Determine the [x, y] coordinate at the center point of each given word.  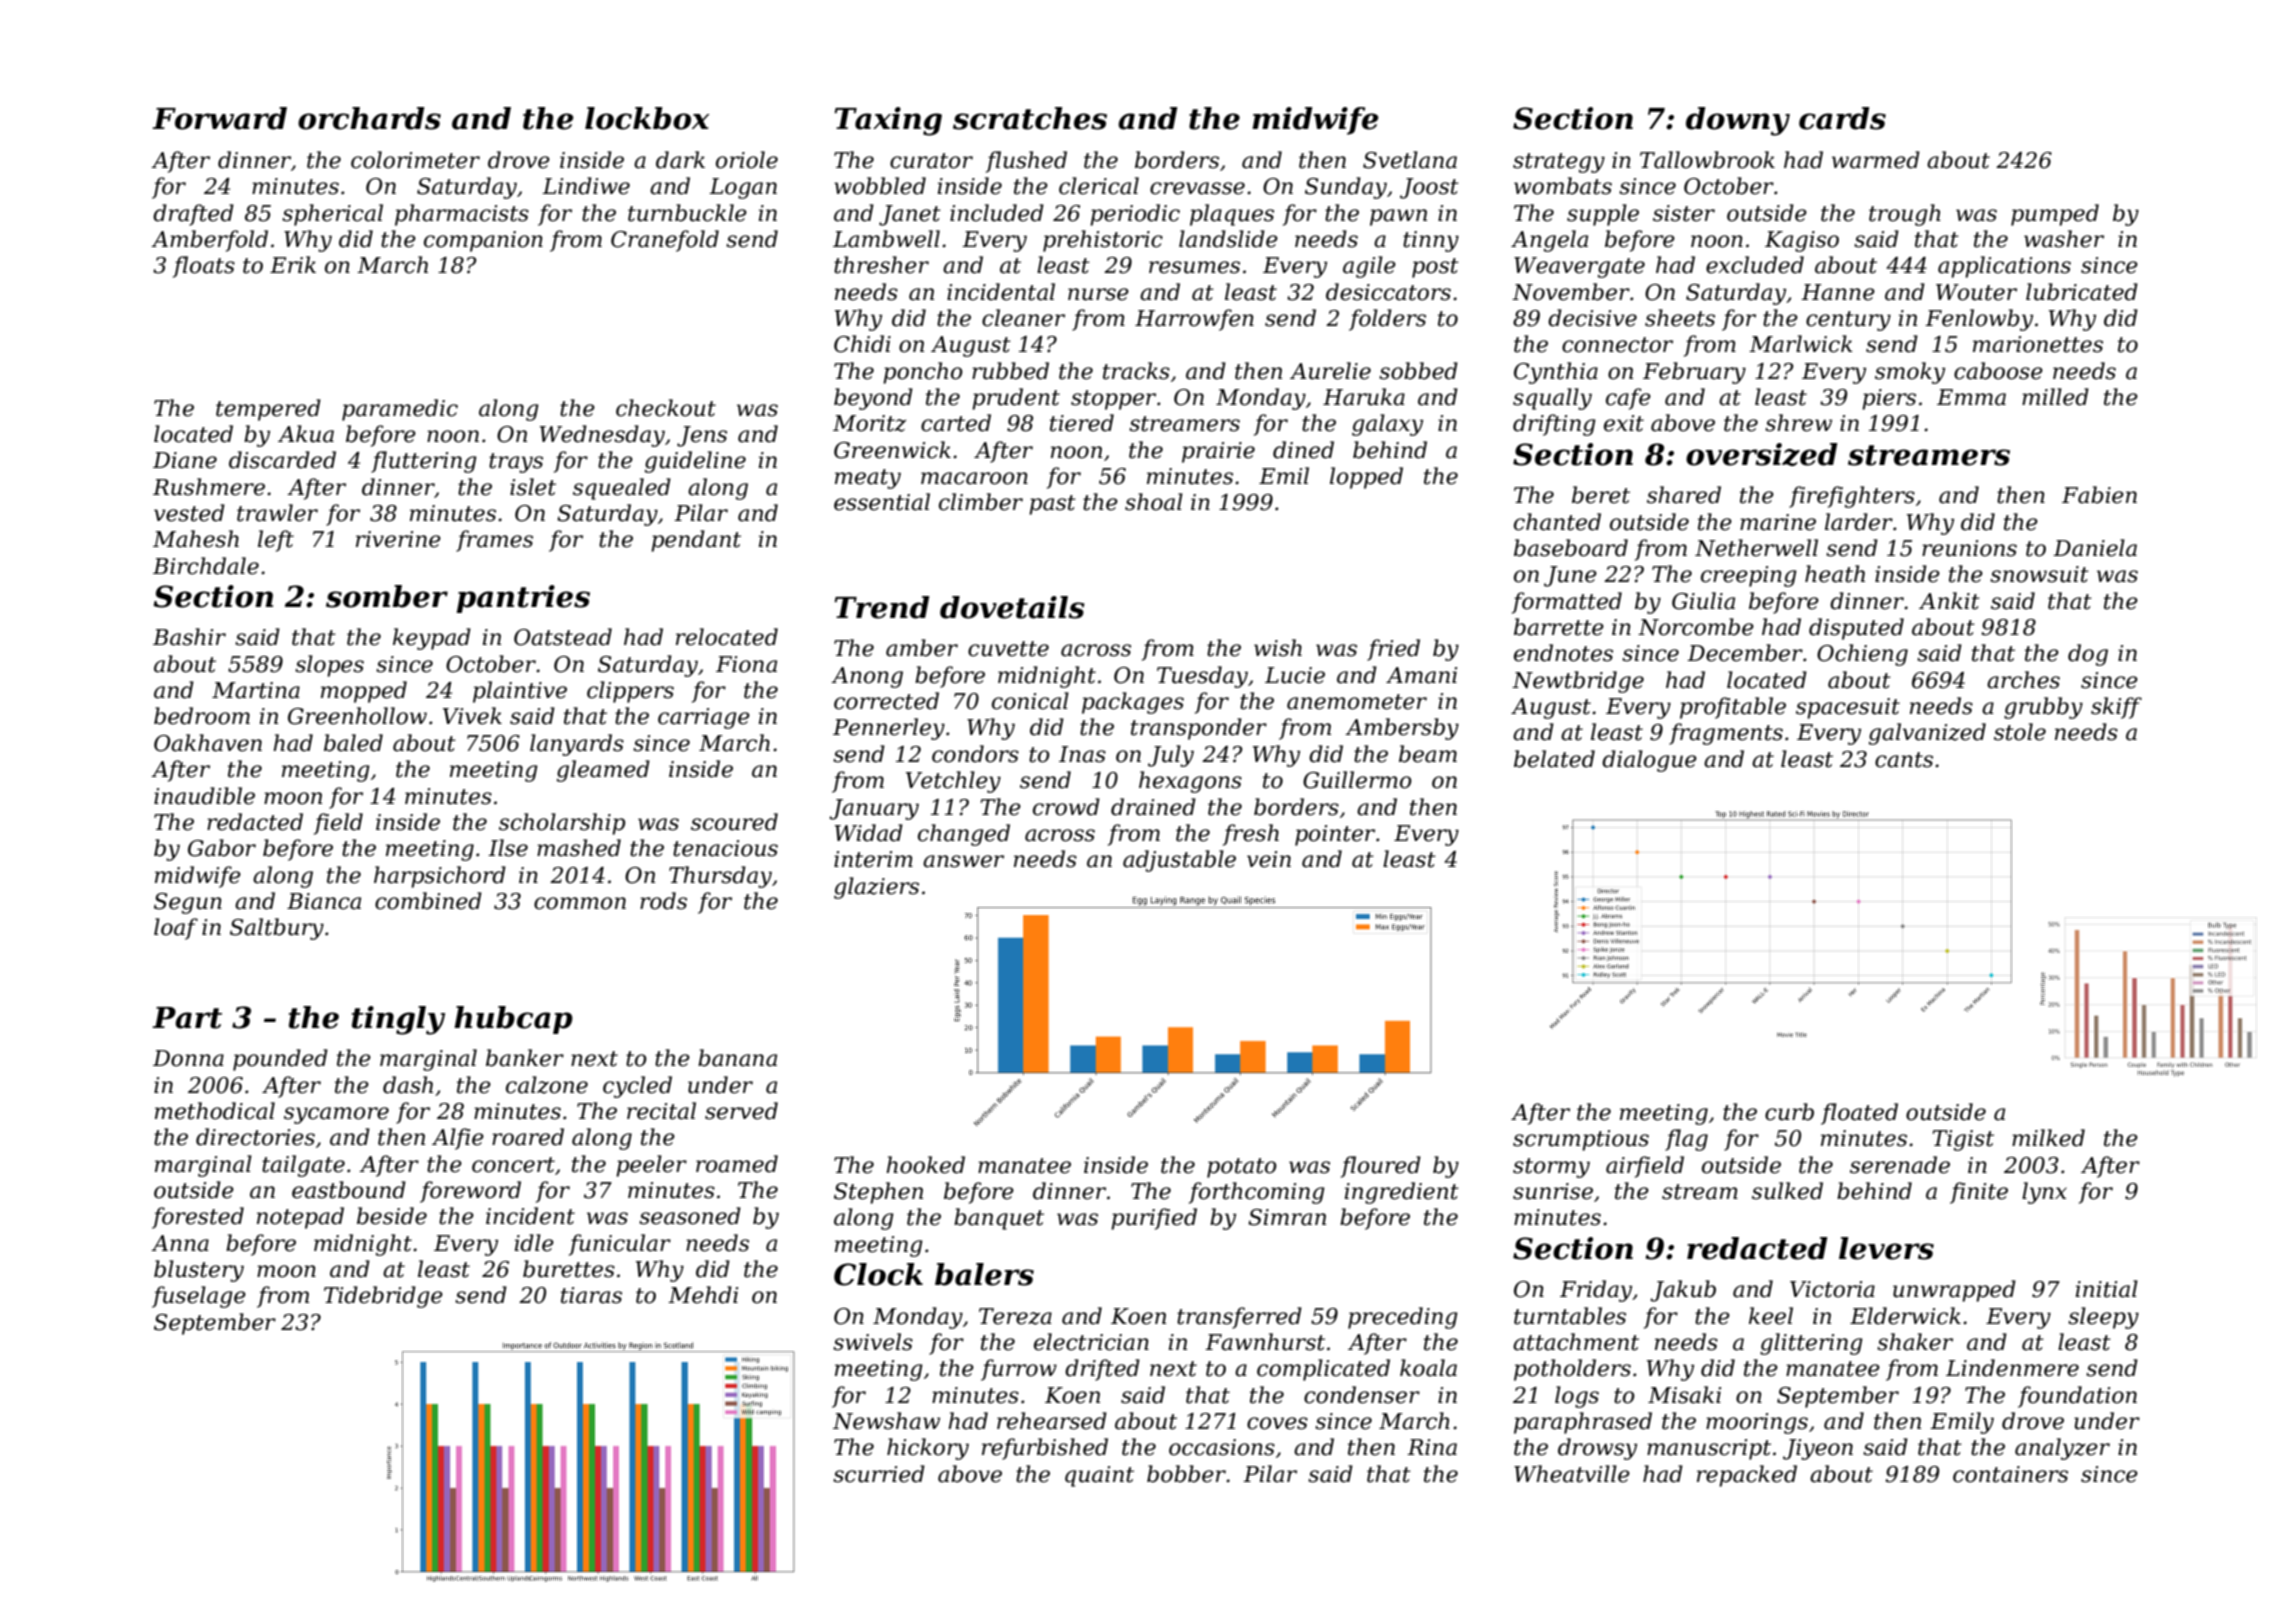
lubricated [2082, 292]
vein [1269, 859]
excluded [1755, 265]
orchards [369, 118]
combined [428, 901]
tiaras [591, 1295]
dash [408, 1085]
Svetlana [1410, 160]
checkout [666, 408]
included [997, 213]
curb [1789, 1112]
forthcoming [1257, 1193]
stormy [1551, 1168]
